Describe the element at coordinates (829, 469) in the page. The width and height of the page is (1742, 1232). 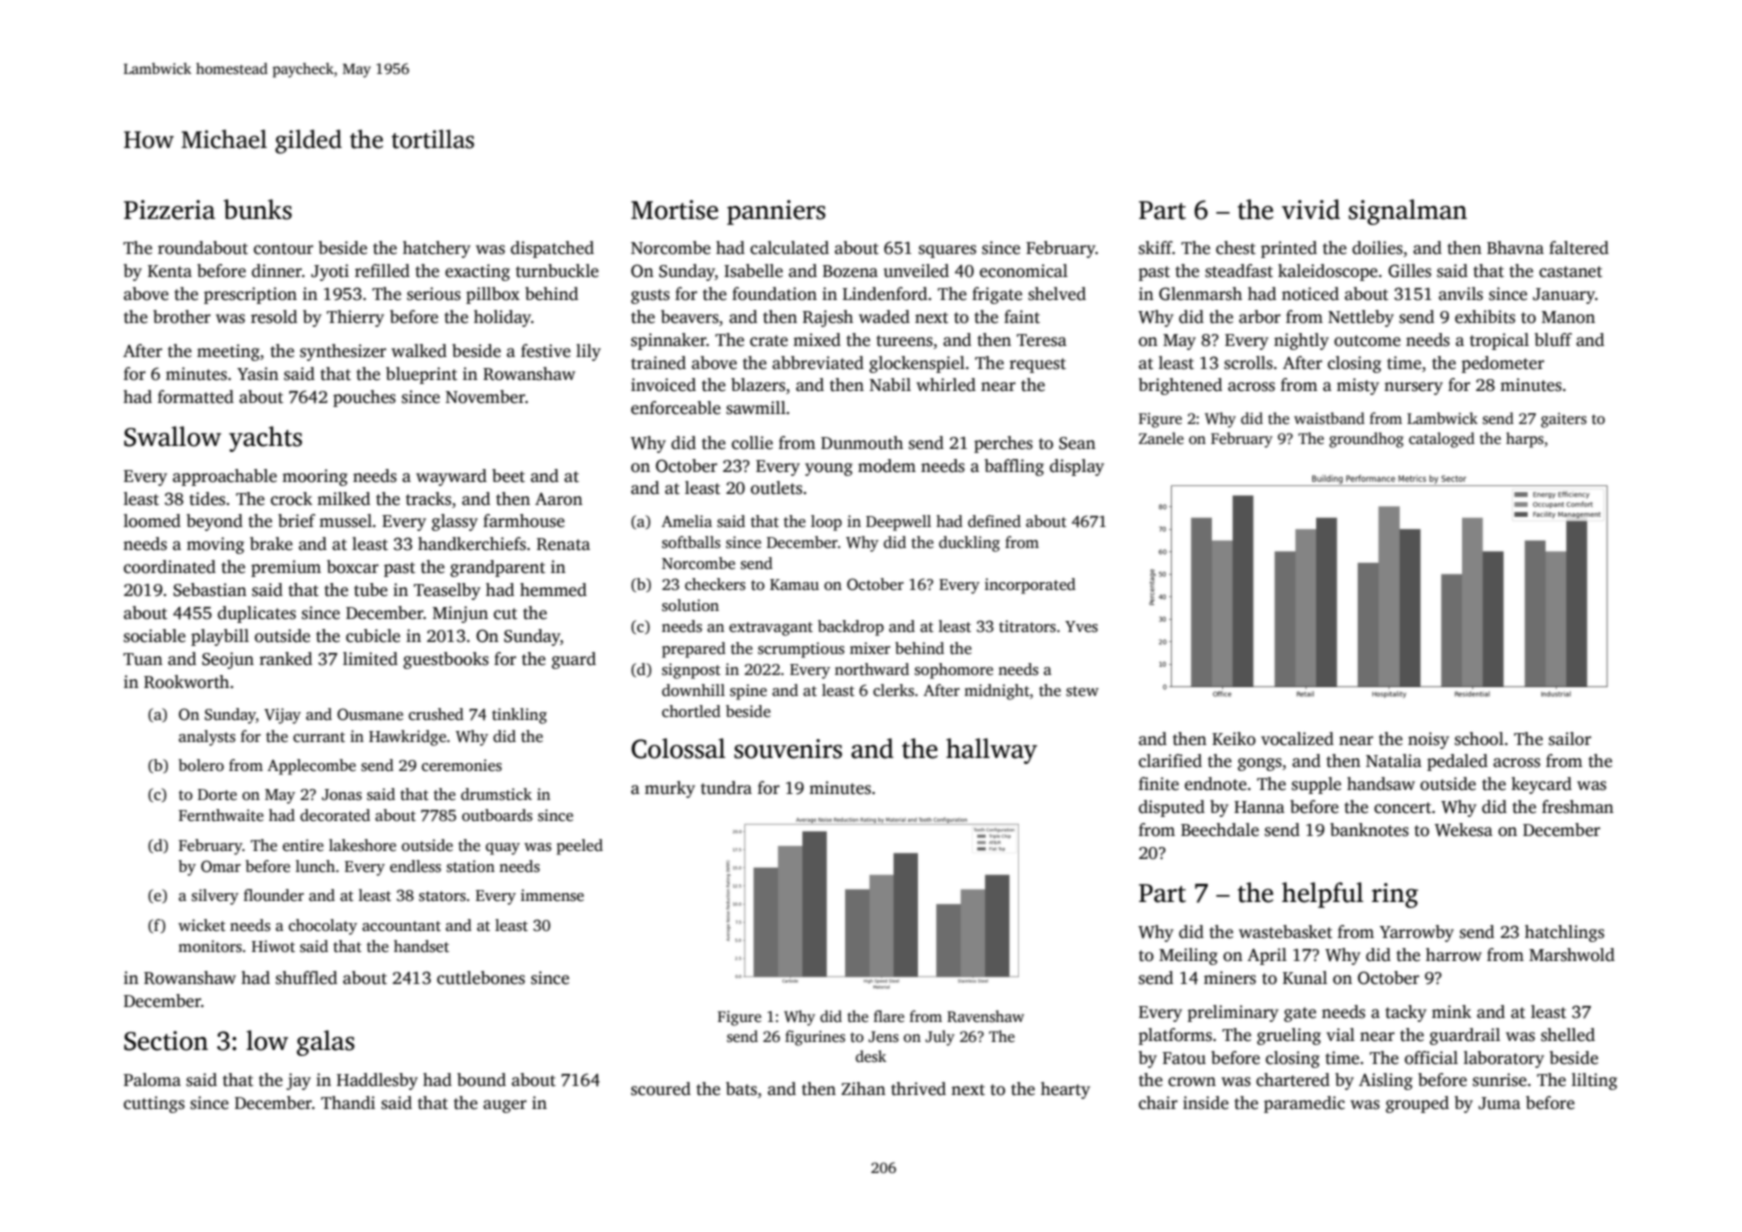
I see `young` at that location.
